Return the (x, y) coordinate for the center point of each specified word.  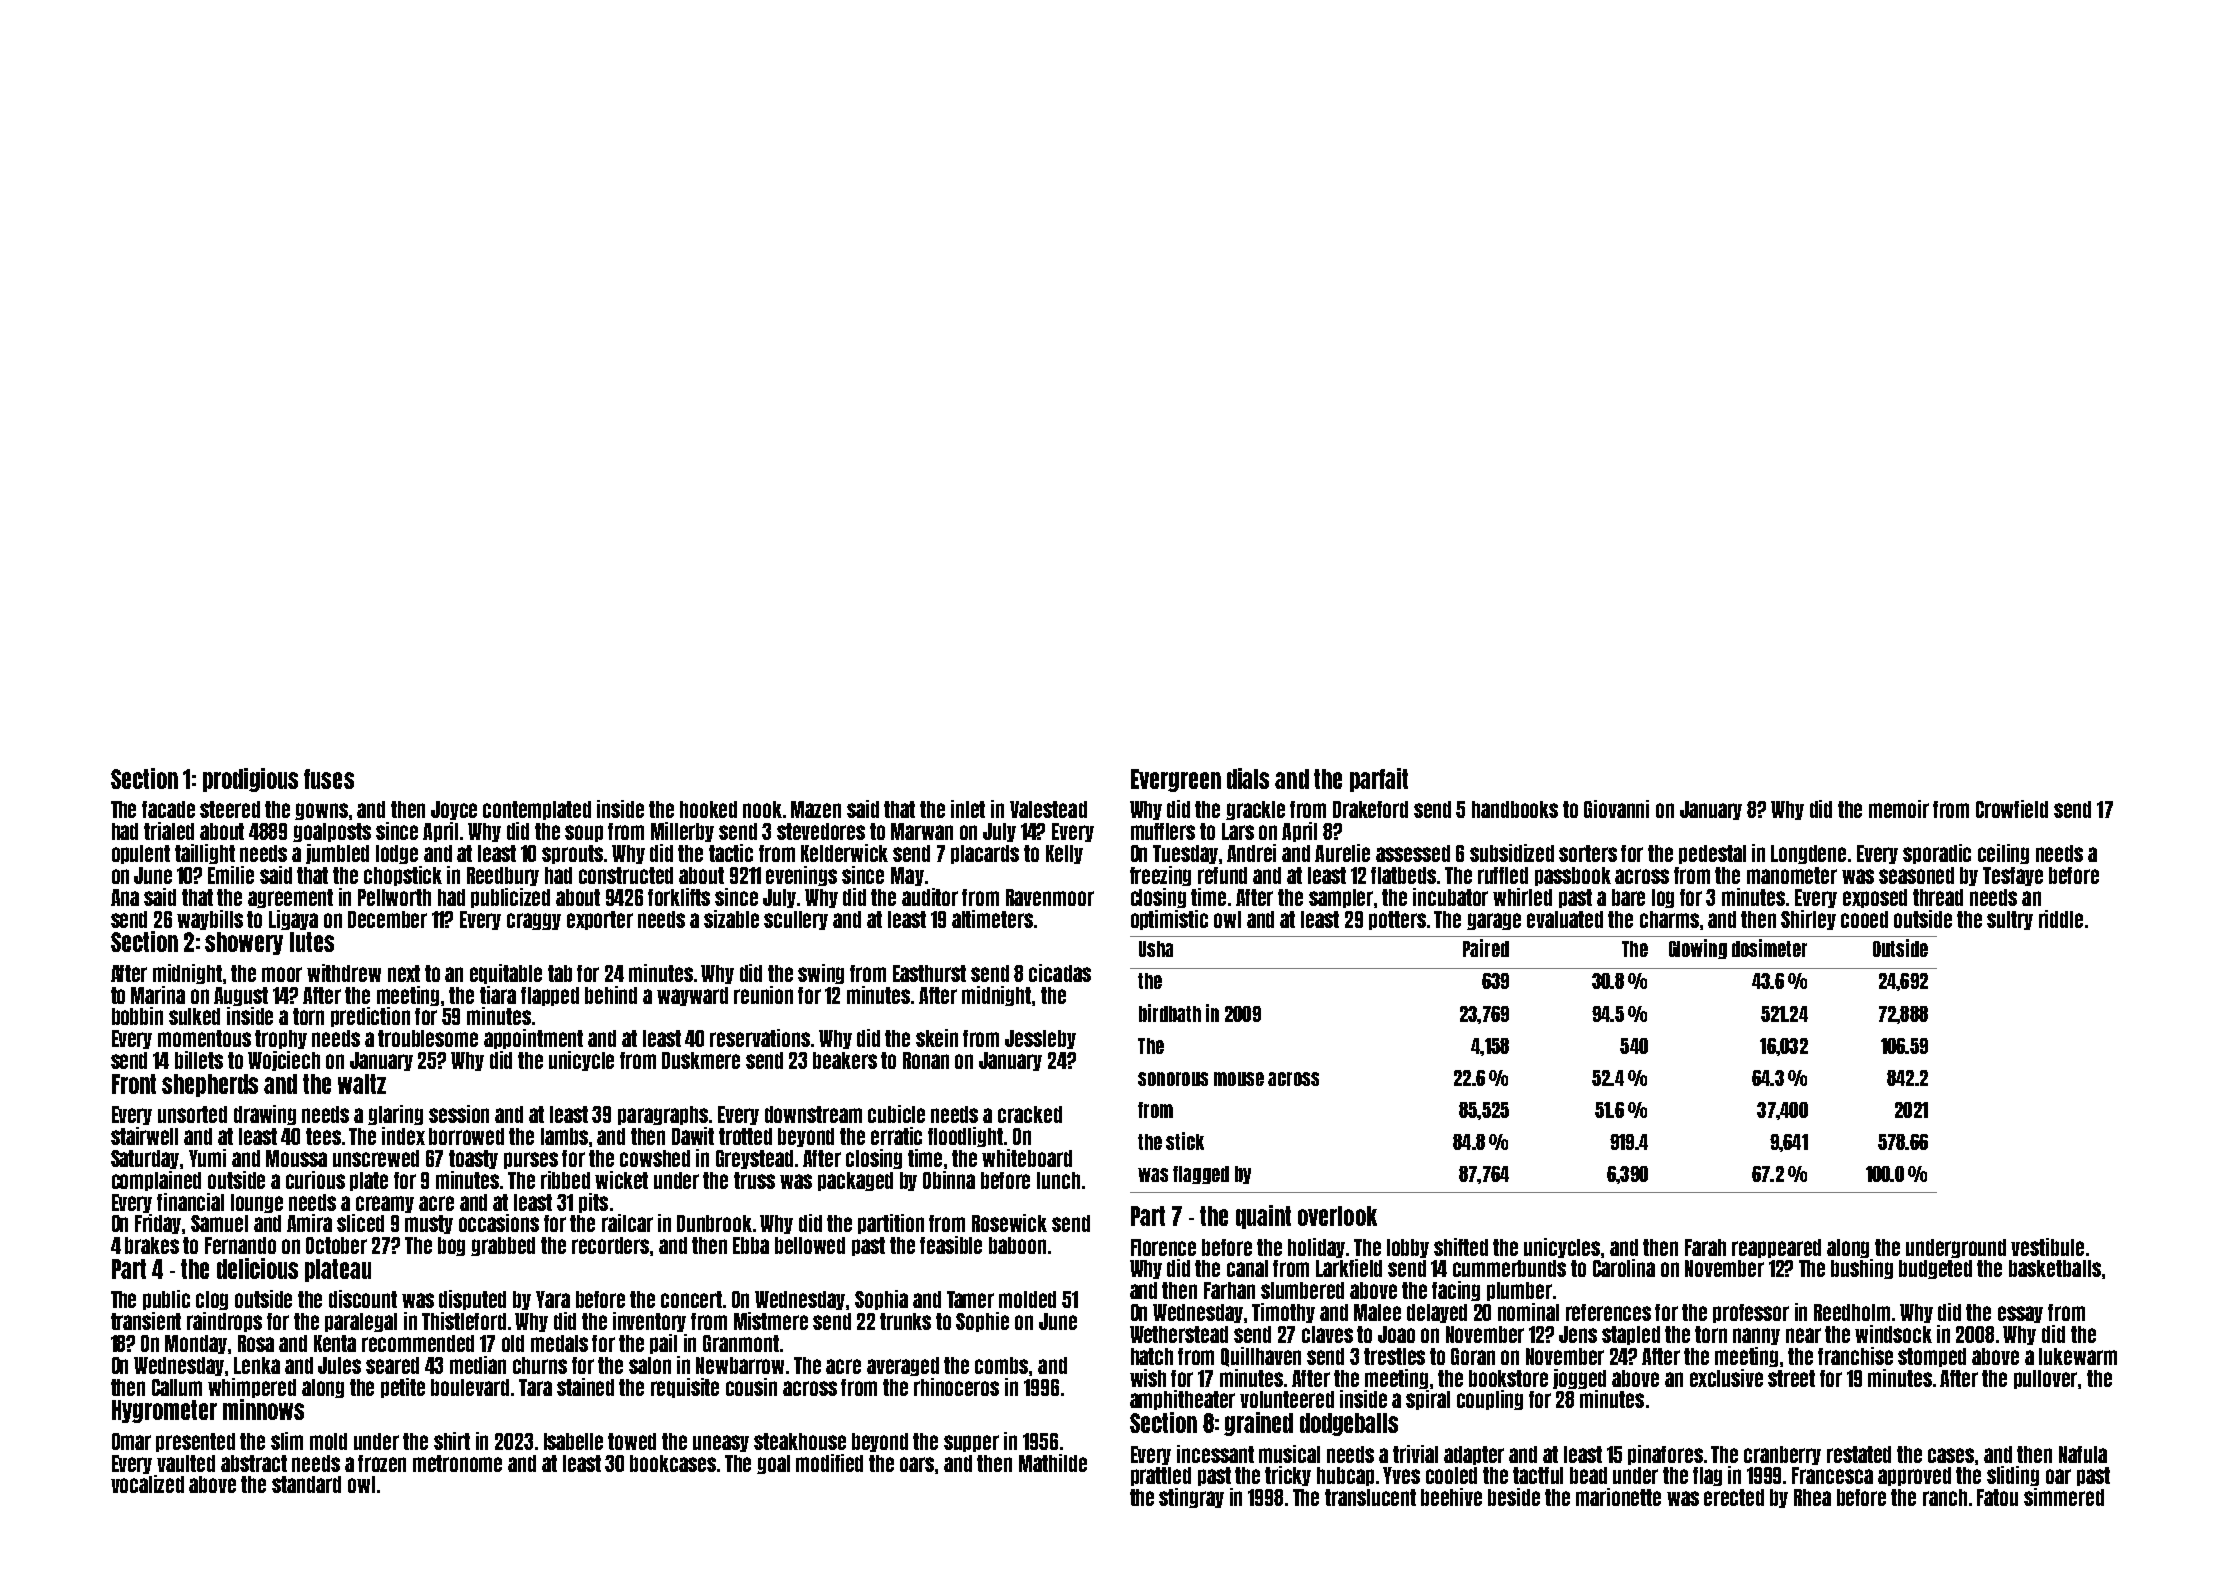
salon (650, 1365)
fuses (329, 779)
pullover (2045, 1379)
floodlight (965, 1137)
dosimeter (1769, 948)
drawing (265, 1115)
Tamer (970, 1299)
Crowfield (2012, 809)
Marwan (922, 831)
